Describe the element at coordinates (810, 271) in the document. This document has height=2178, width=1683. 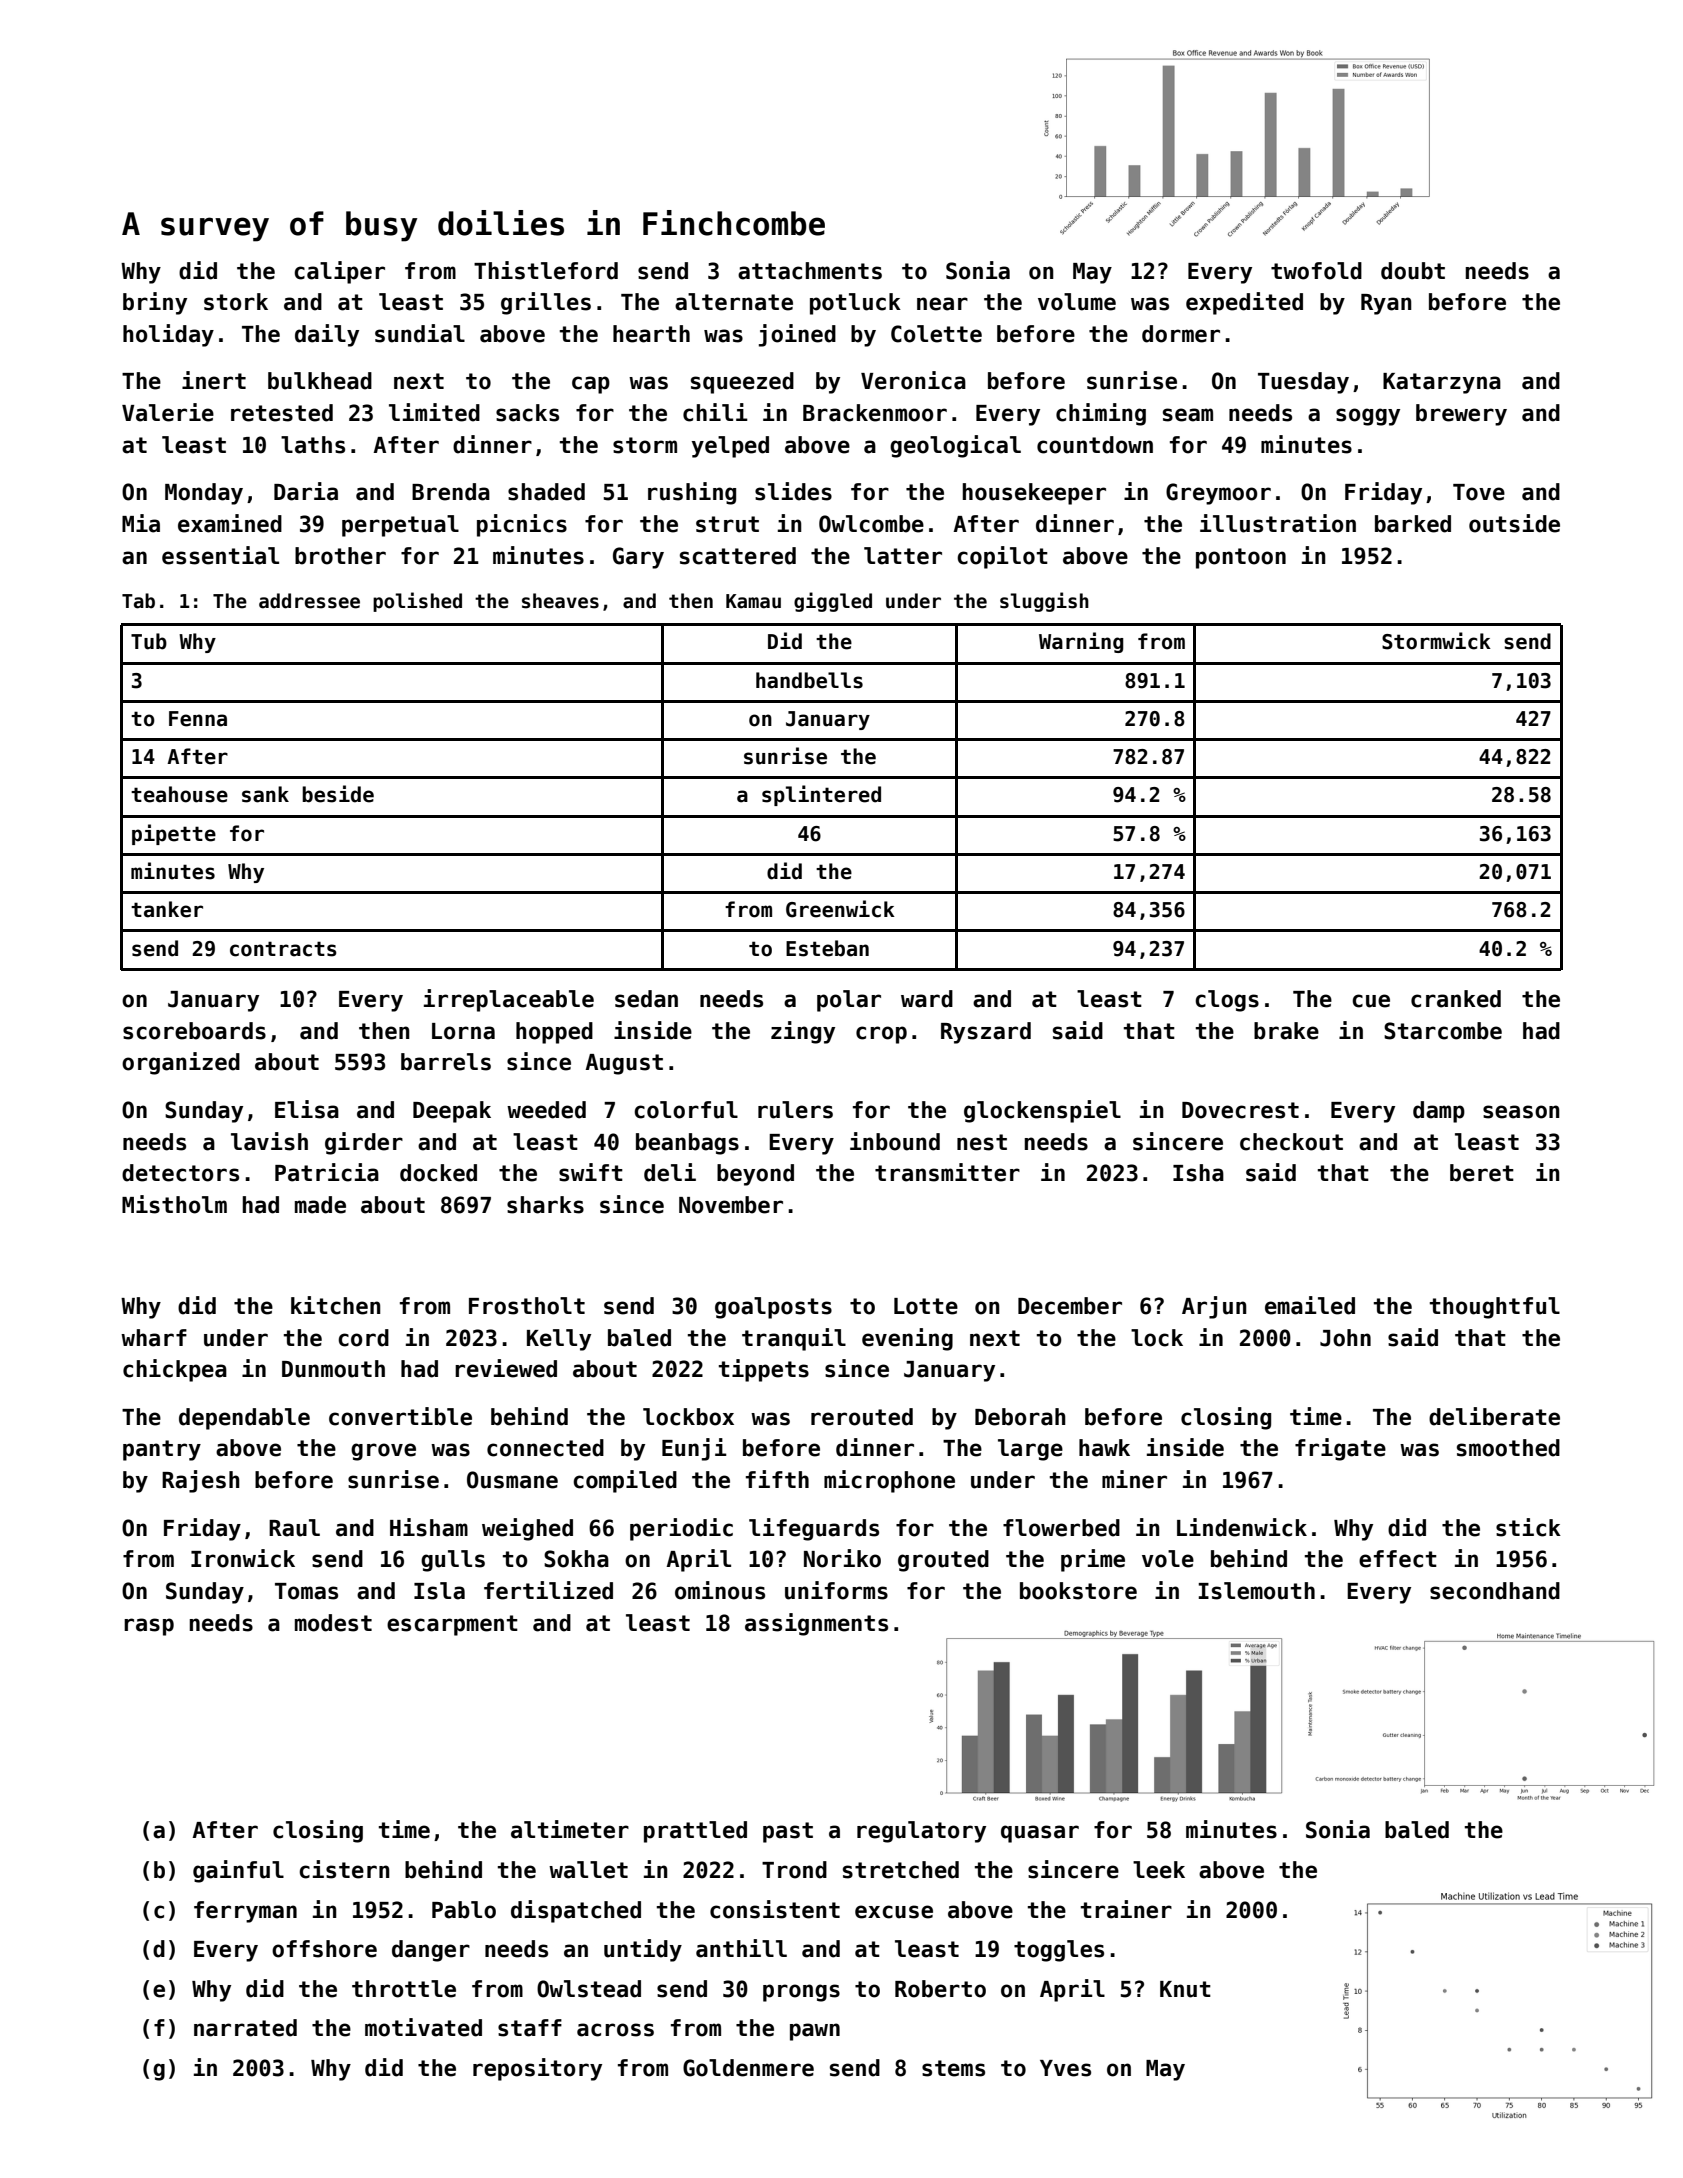
I see `attachments` at that location.
